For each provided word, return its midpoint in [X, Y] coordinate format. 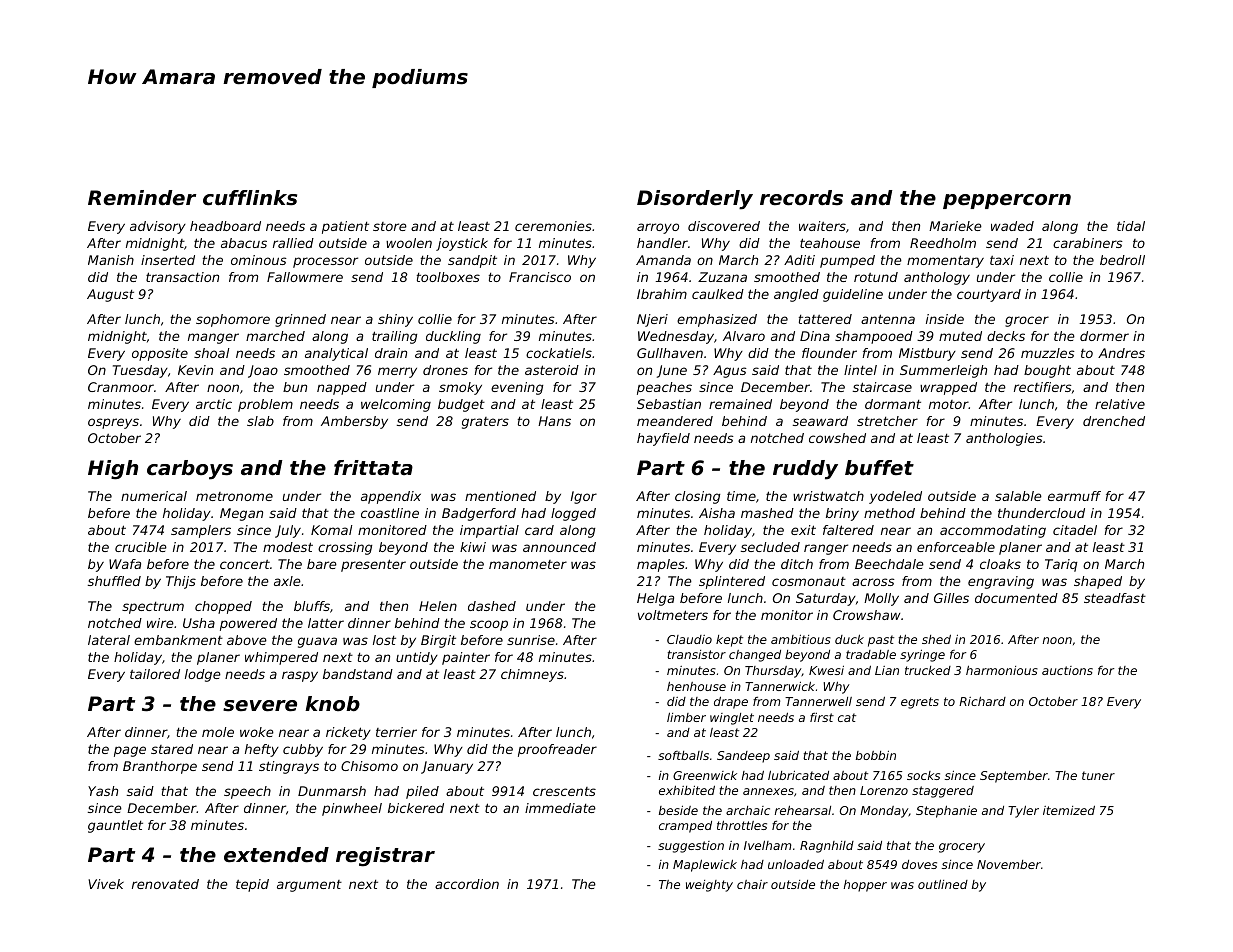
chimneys [532, 675]
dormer [1104, 336]
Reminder [142, 198]
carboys [190, 470]
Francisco [540, 277]
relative [1120, 404]
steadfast [1115, 598]
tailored [155, 674]
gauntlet [115, 826]
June [672, 371]
